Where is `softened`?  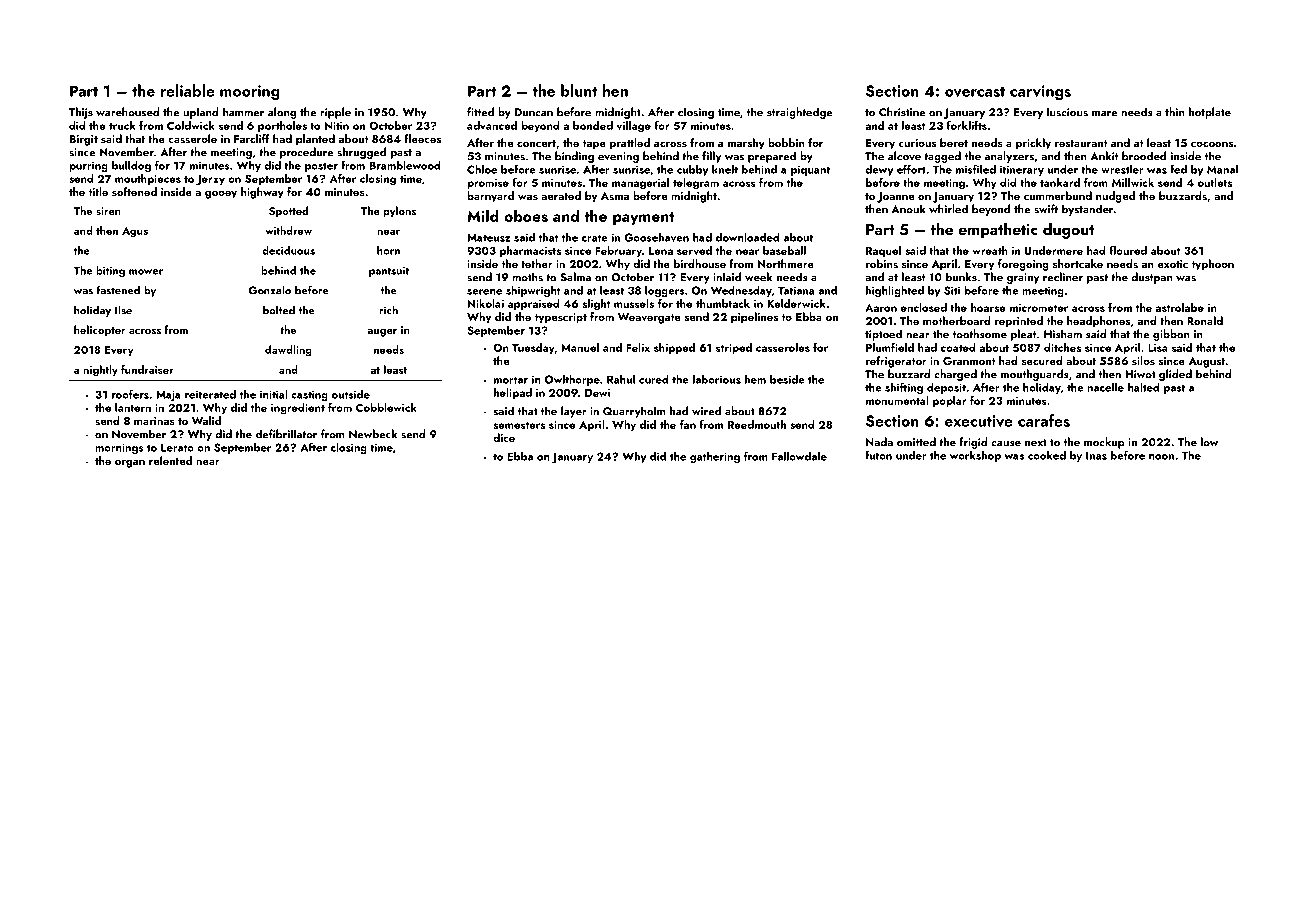
softened is located at coordinates (134, 191).
